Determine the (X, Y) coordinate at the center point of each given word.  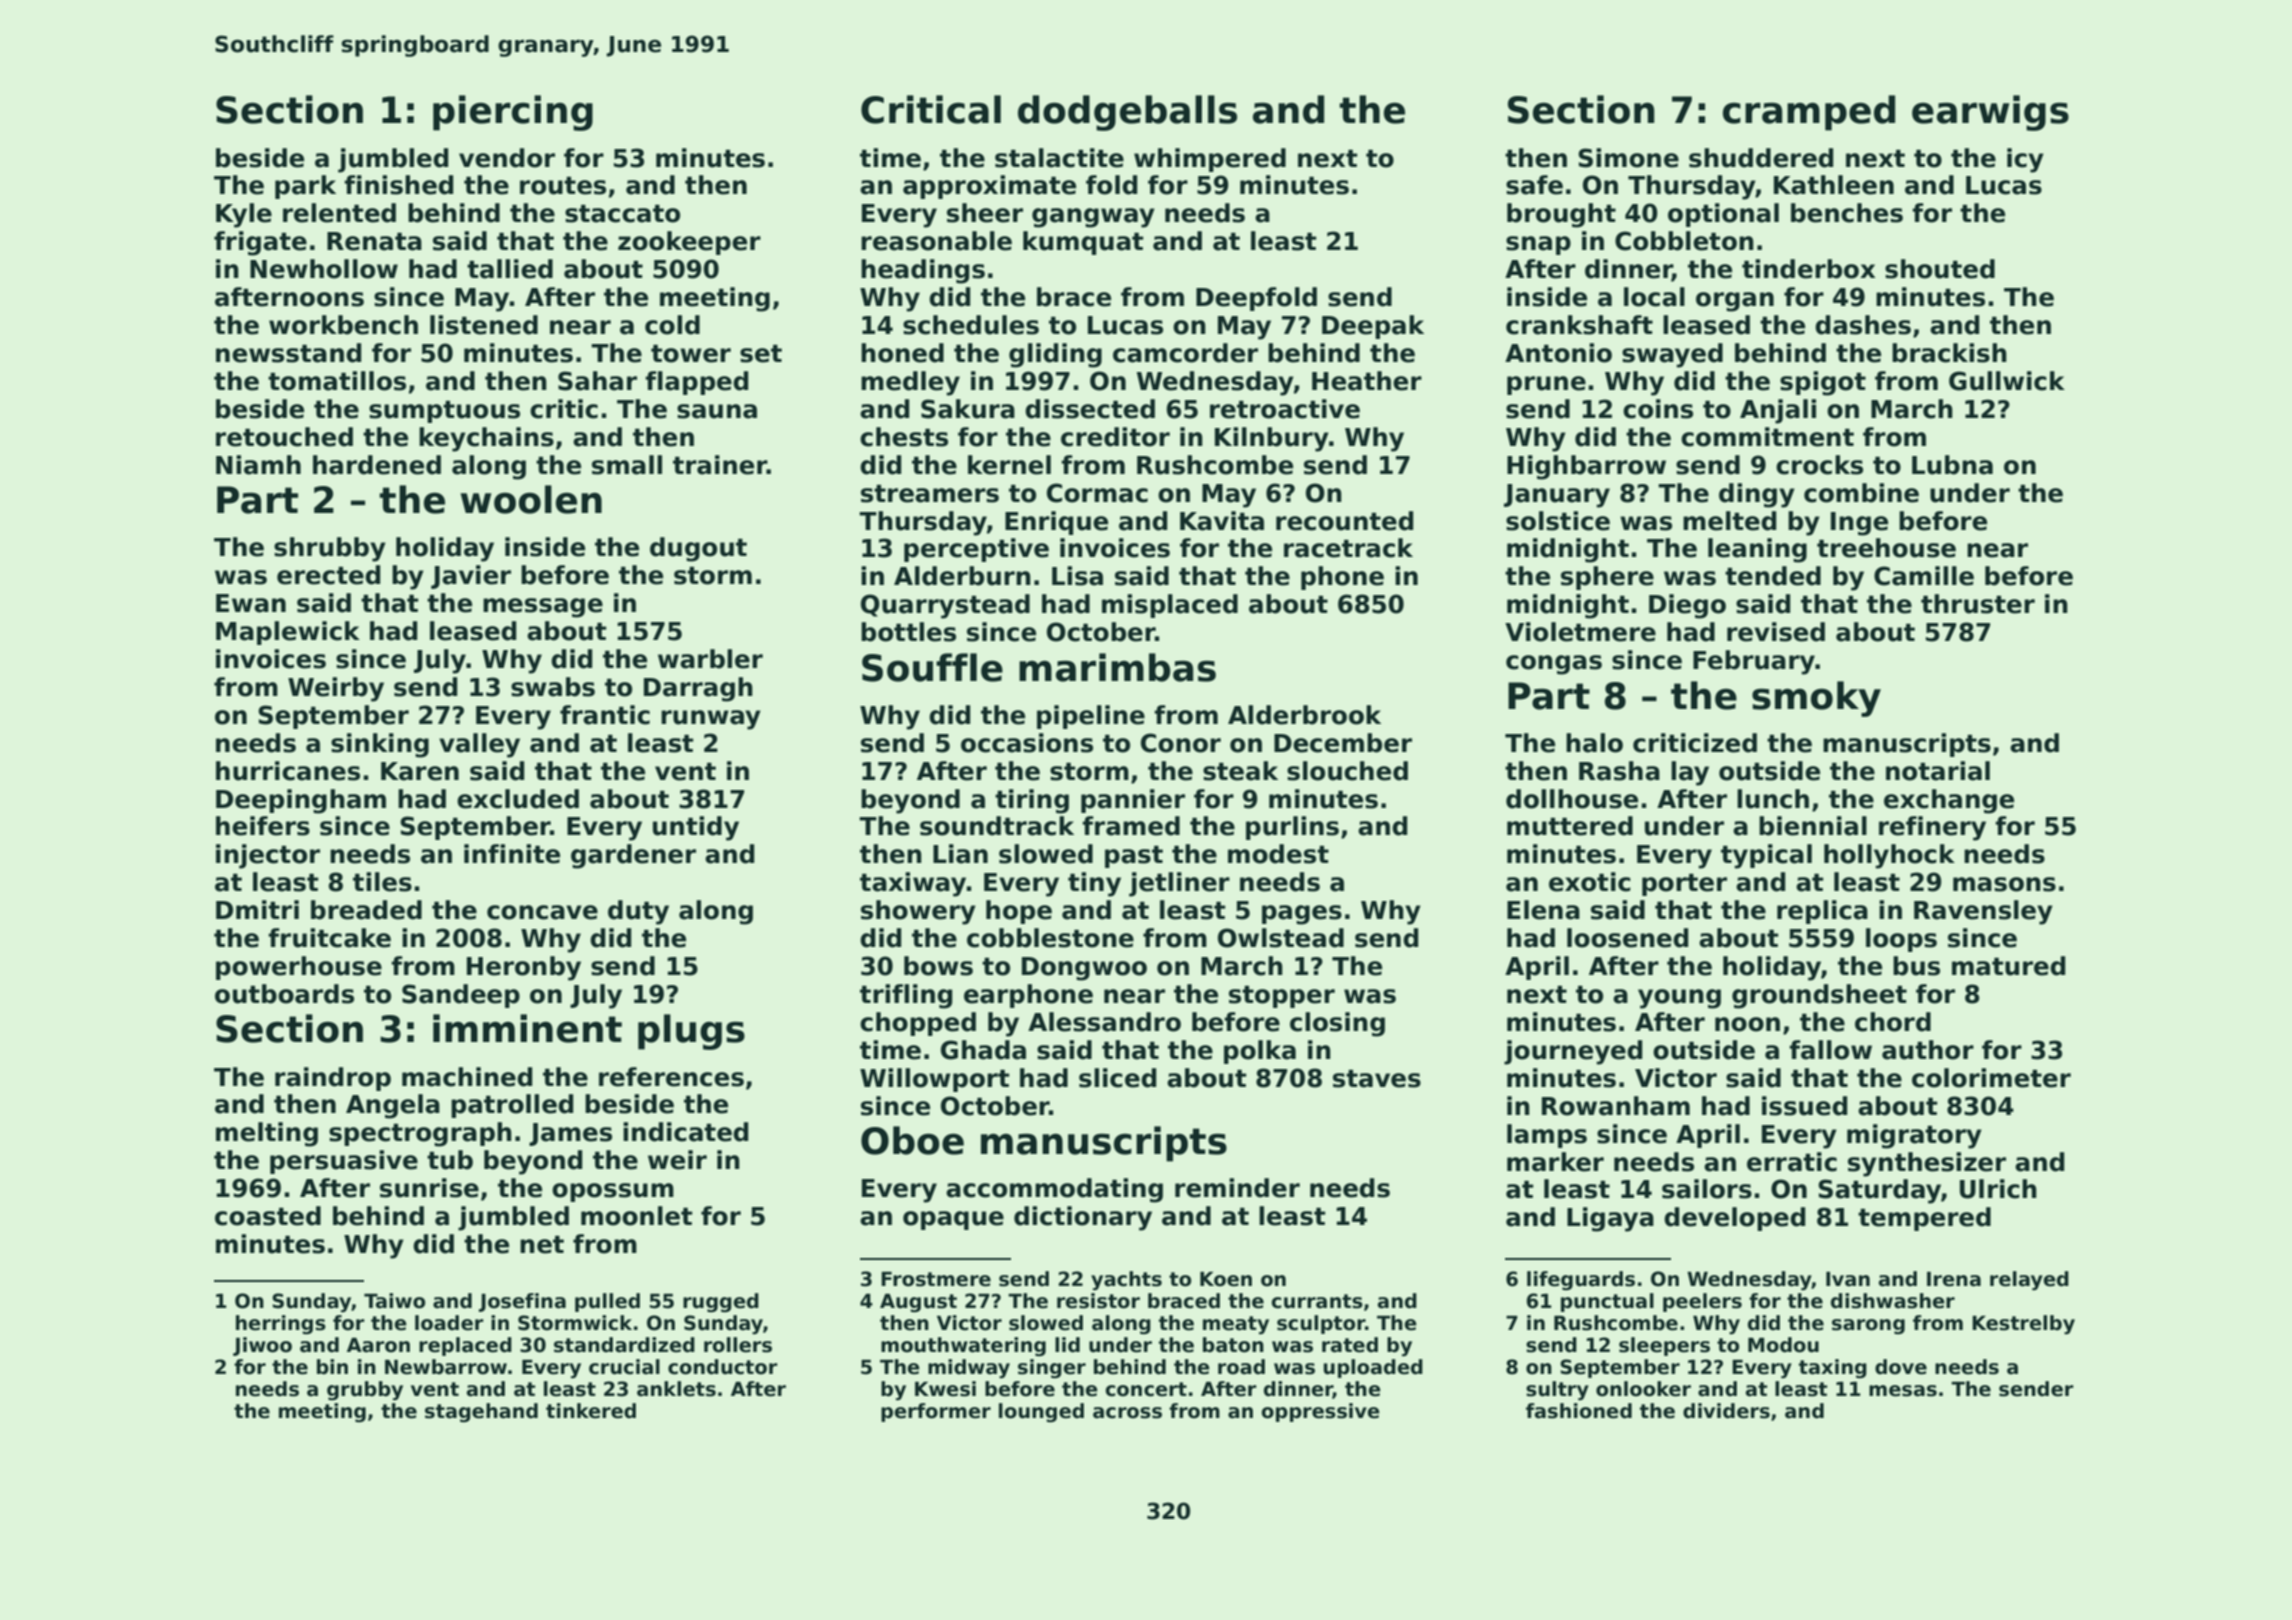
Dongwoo (1084, 969)
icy (2025, 160)
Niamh (258, 465)
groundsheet (1819, 996)
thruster (1978, 604)
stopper (1282, 996)
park (305, 187)
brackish (1949, 353)
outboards (284, 994)
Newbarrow (446, 1367)
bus (1916, 966)
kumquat (1083, 243)
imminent (527, 1028)
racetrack (1348, 548)
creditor (1115, 437)
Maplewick (288, 633)
